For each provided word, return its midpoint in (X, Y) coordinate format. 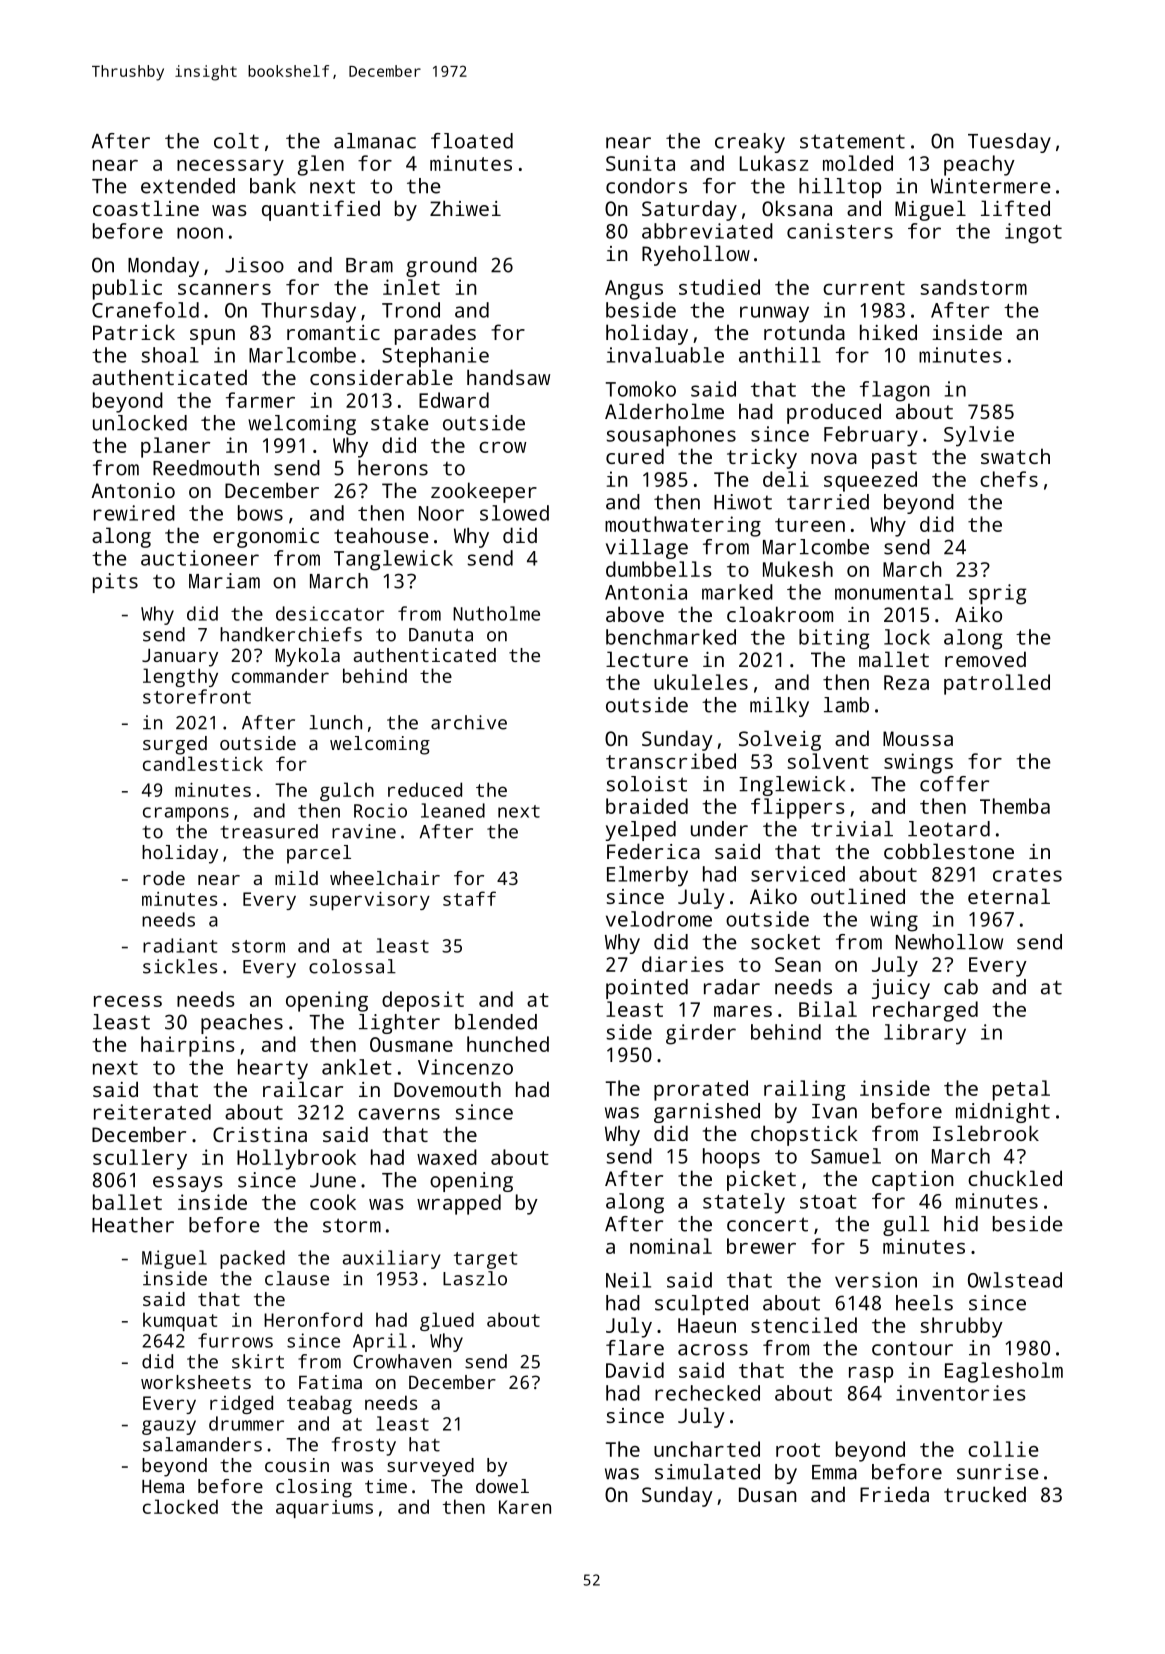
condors (646, 186)
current (864, 288)
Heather (133, 1225)
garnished (707, 1113)
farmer (260, 400)
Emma (834, 1472)
